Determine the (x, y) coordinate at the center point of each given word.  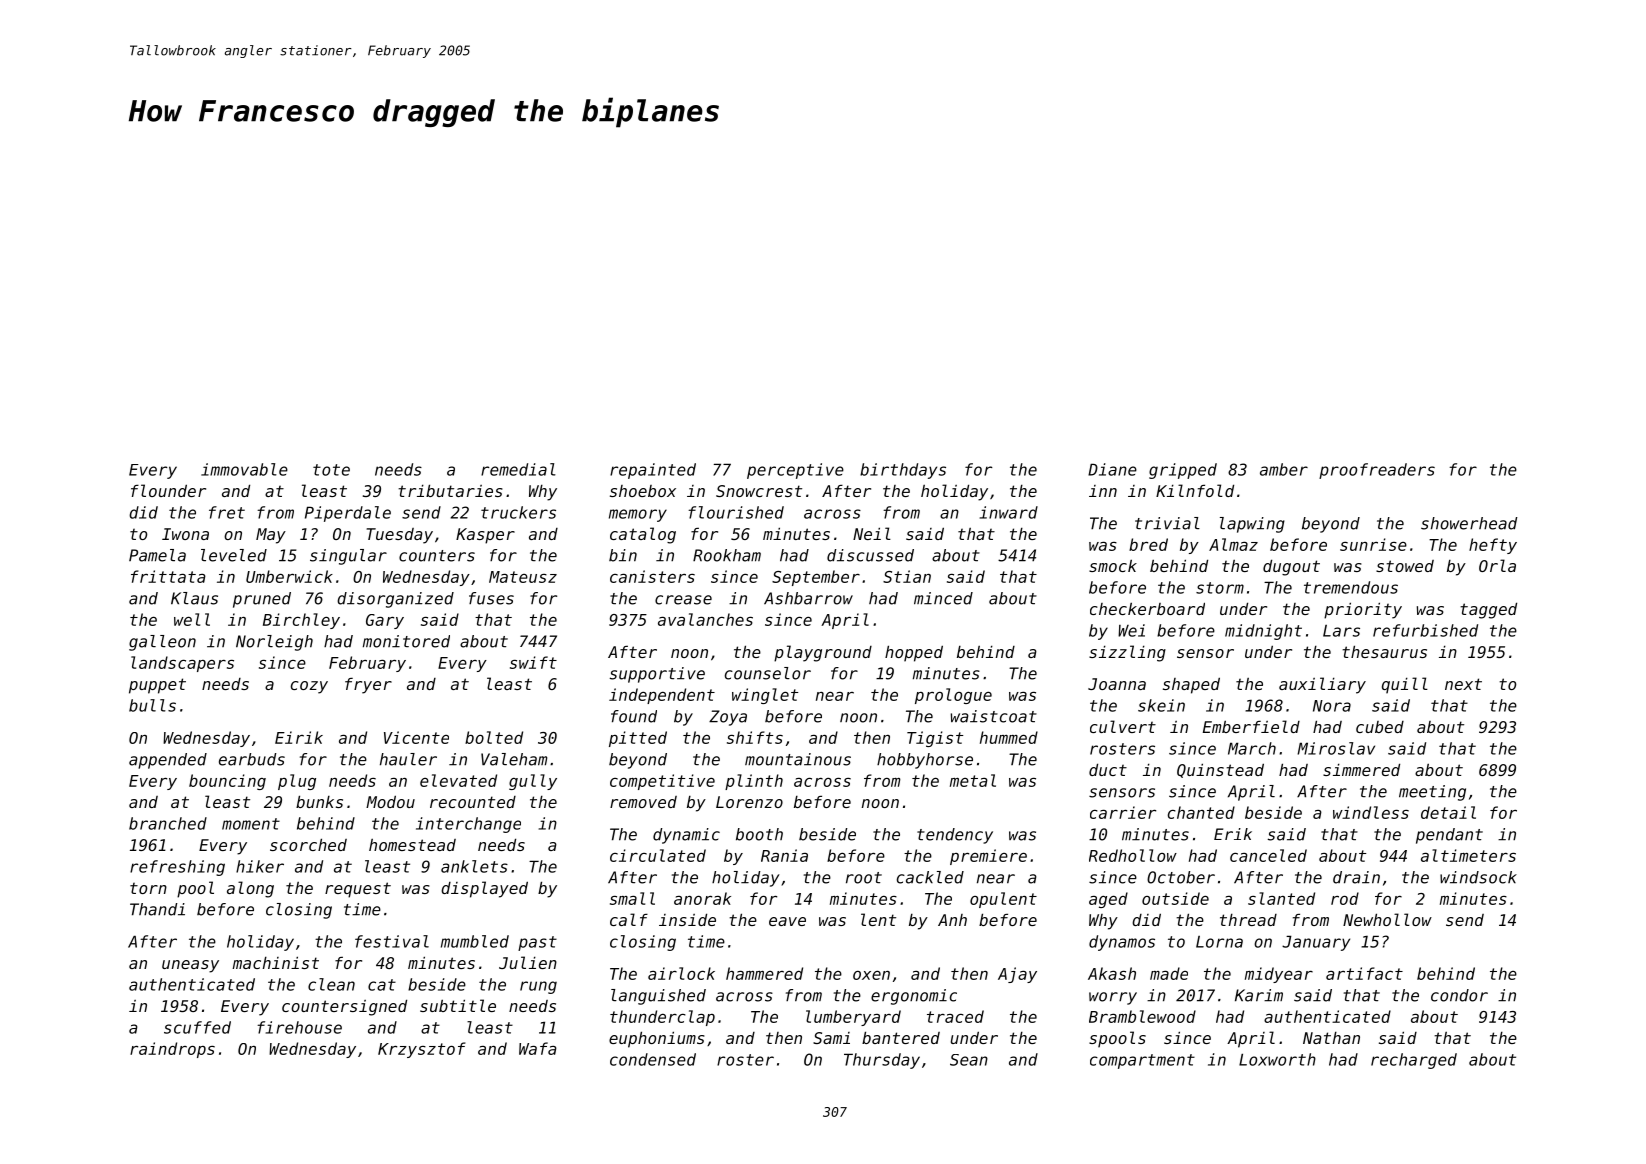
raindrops (172, 1050)
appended (168, 761)
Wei (1131, 630)
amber (1284, 469)
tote (331, 470)
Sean (969, 1060)
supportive (657, 675)
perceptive (795, 471)
